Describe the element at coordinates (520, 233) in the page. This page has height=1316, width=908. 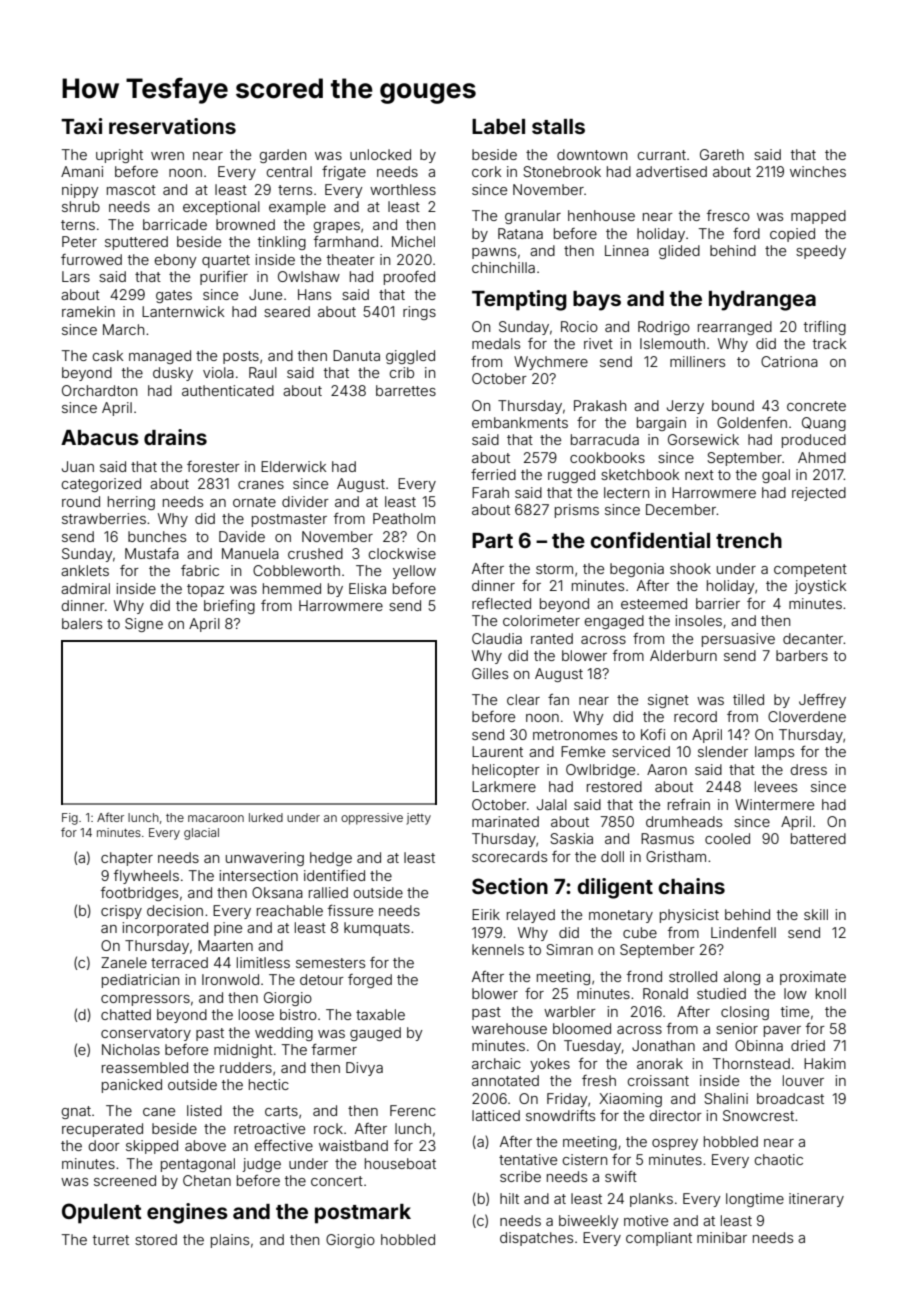
I see `Ratana` at that location.
